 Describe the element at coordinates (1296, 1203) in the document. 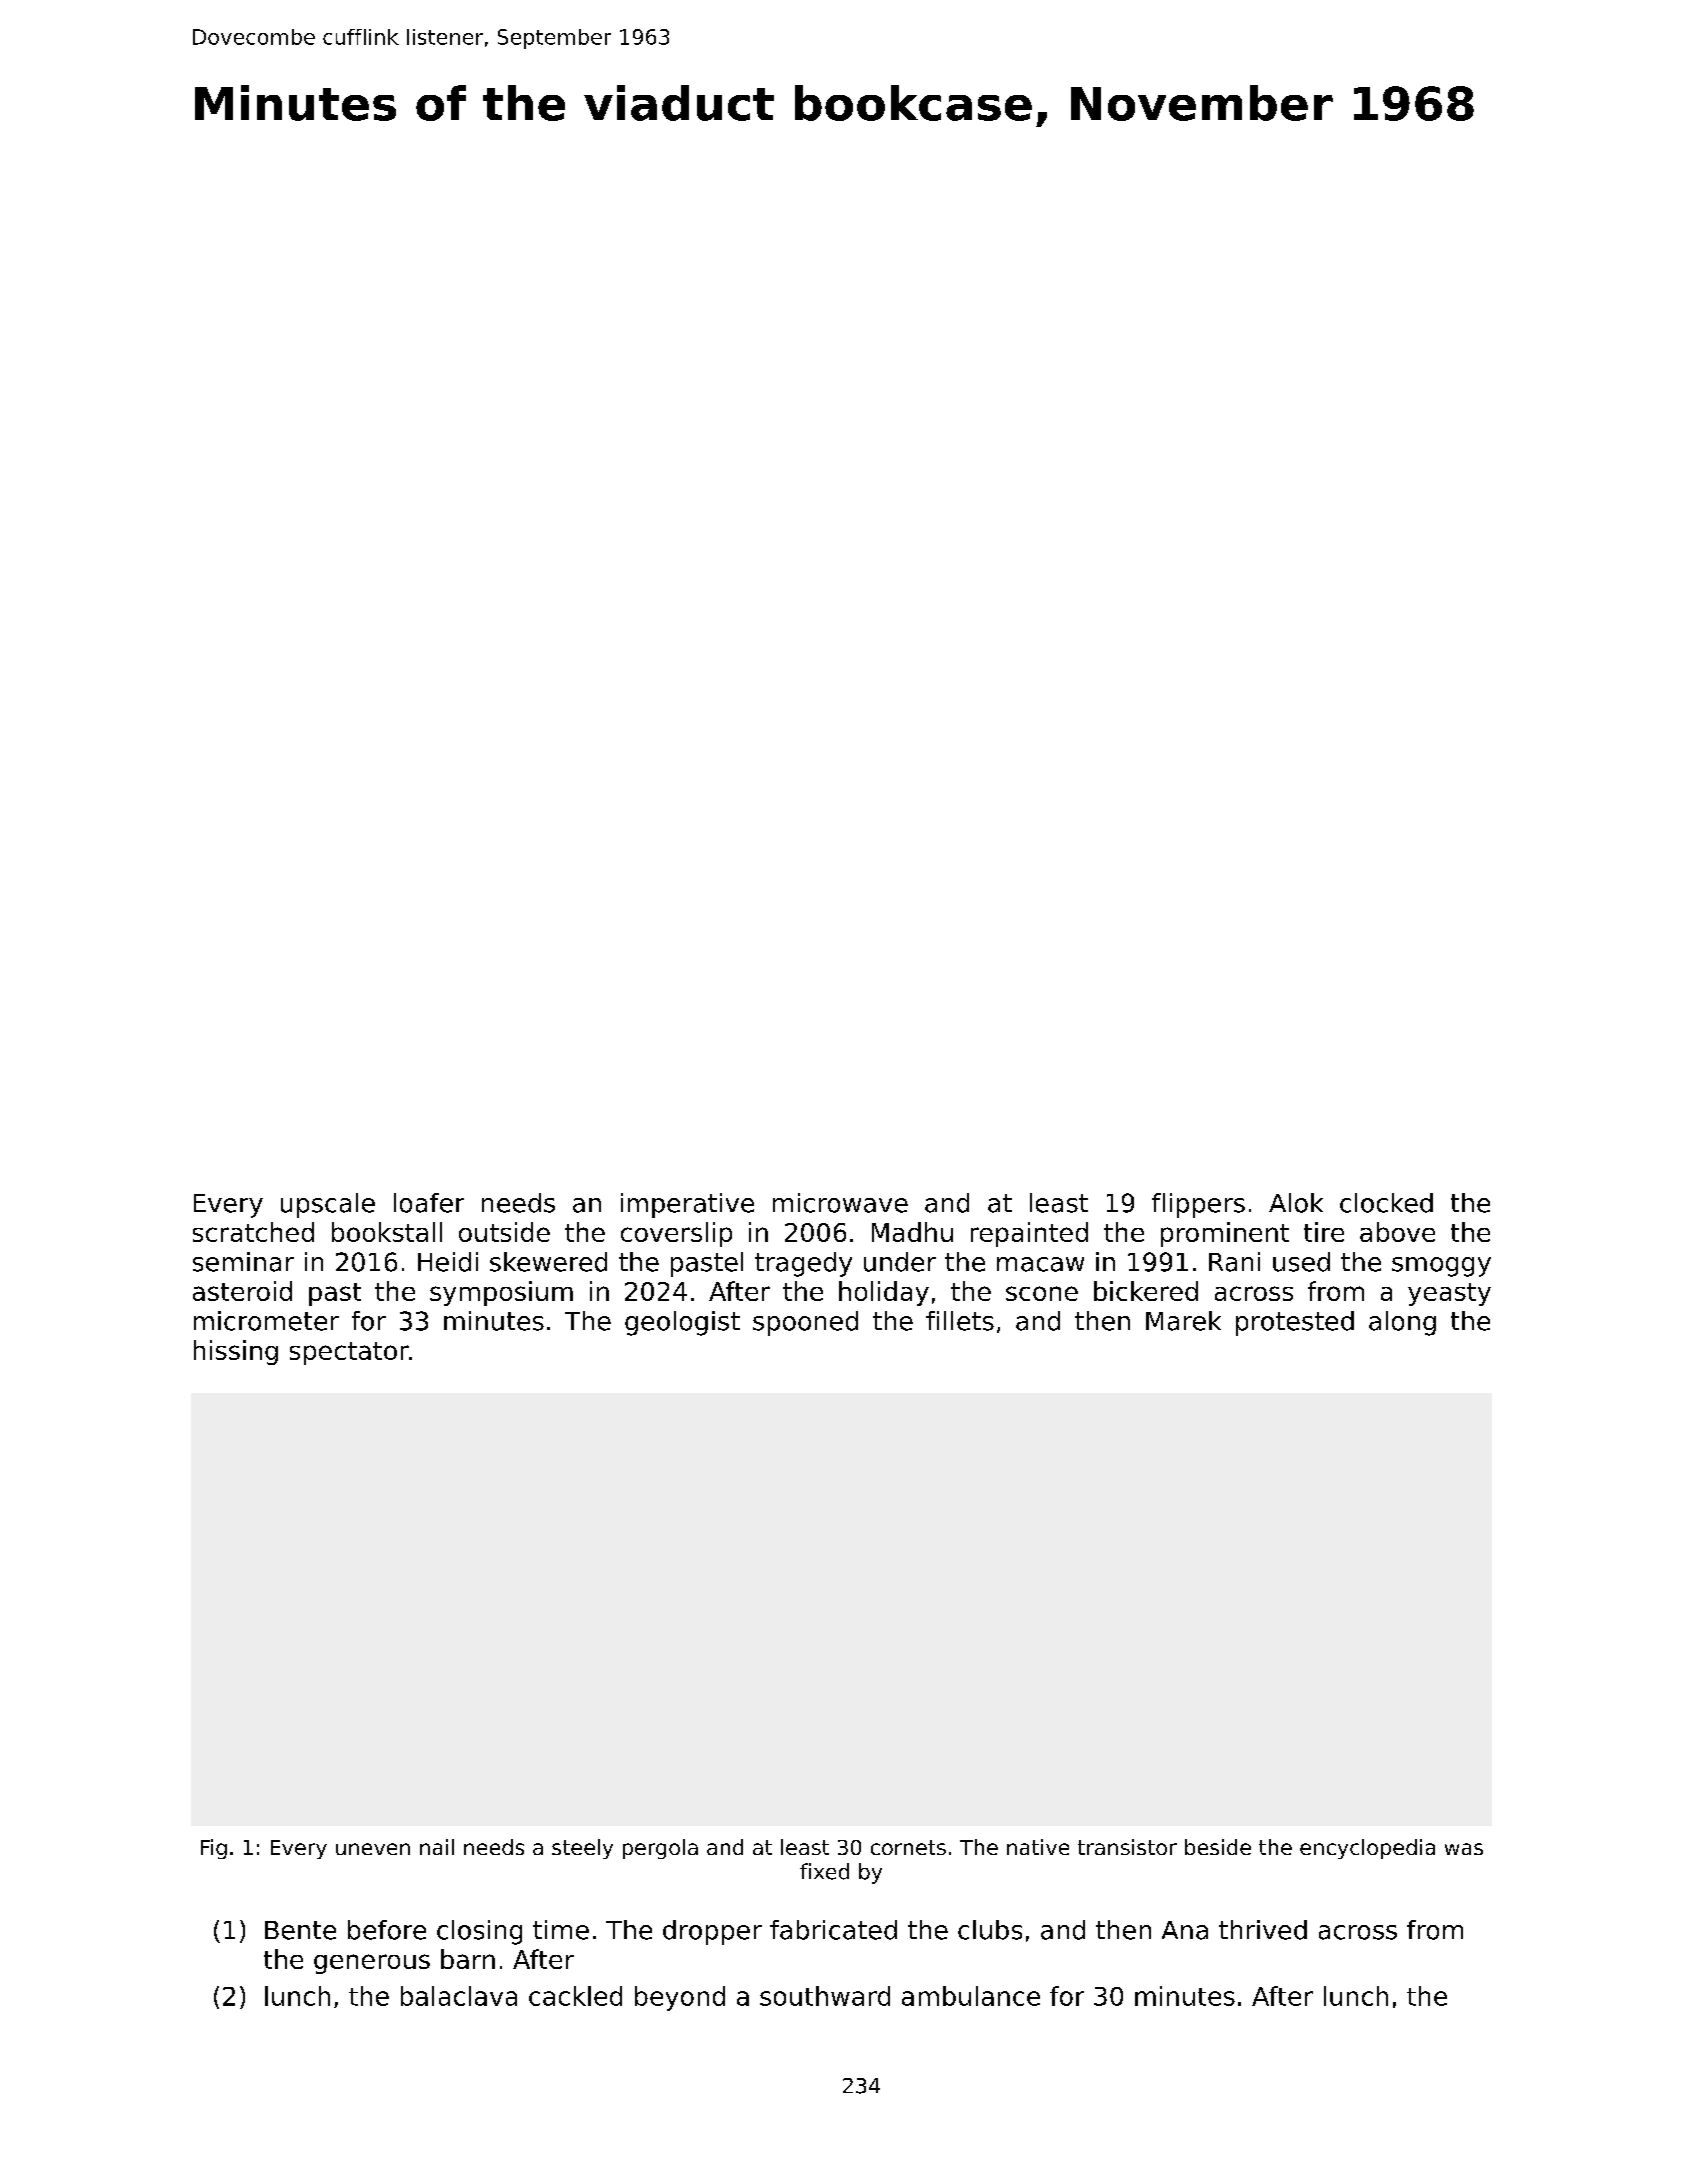

I see `Alok` at that location.
